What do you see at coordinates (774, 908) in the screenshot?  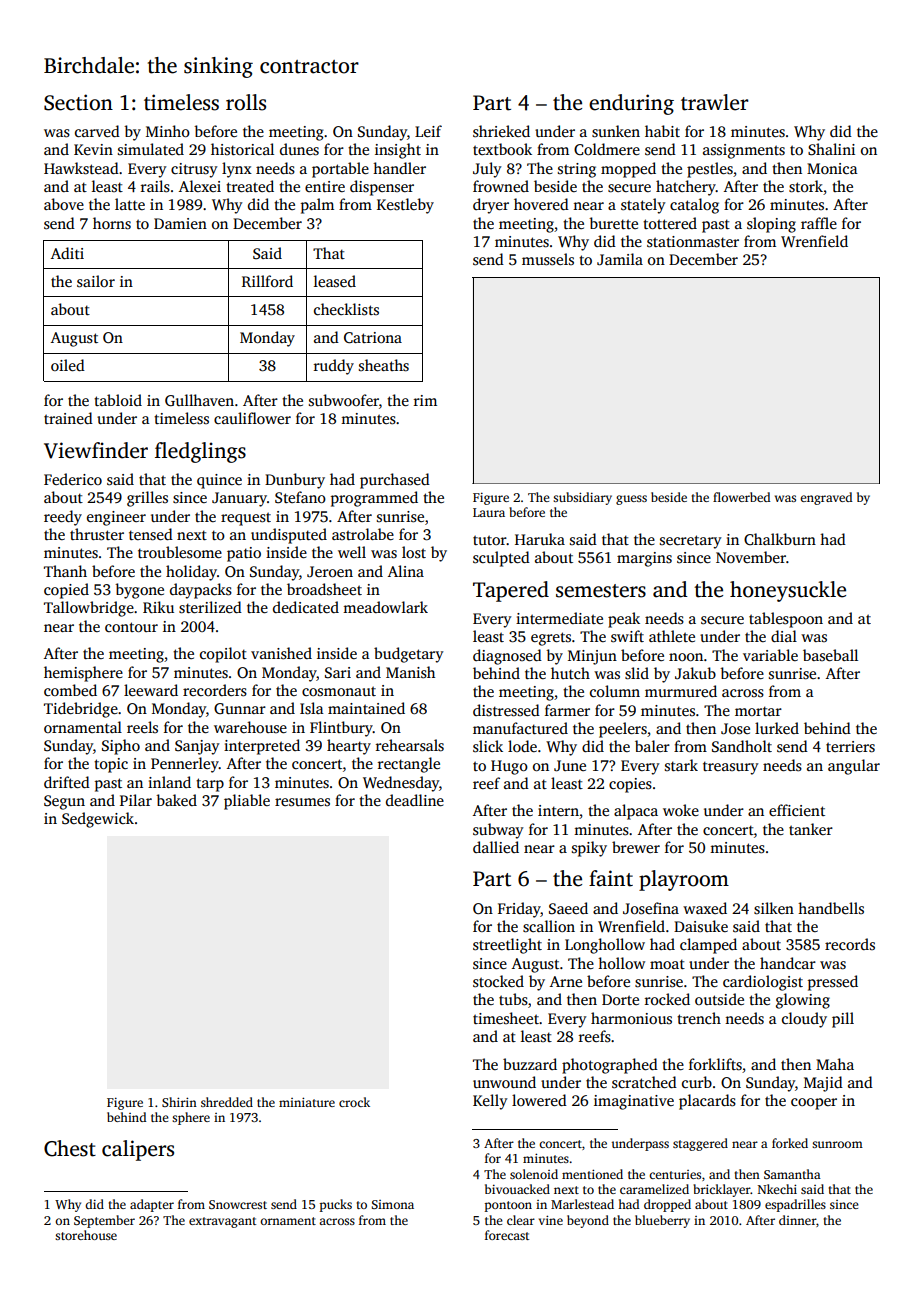 I see `silken` at bounding box center [774, 908].
